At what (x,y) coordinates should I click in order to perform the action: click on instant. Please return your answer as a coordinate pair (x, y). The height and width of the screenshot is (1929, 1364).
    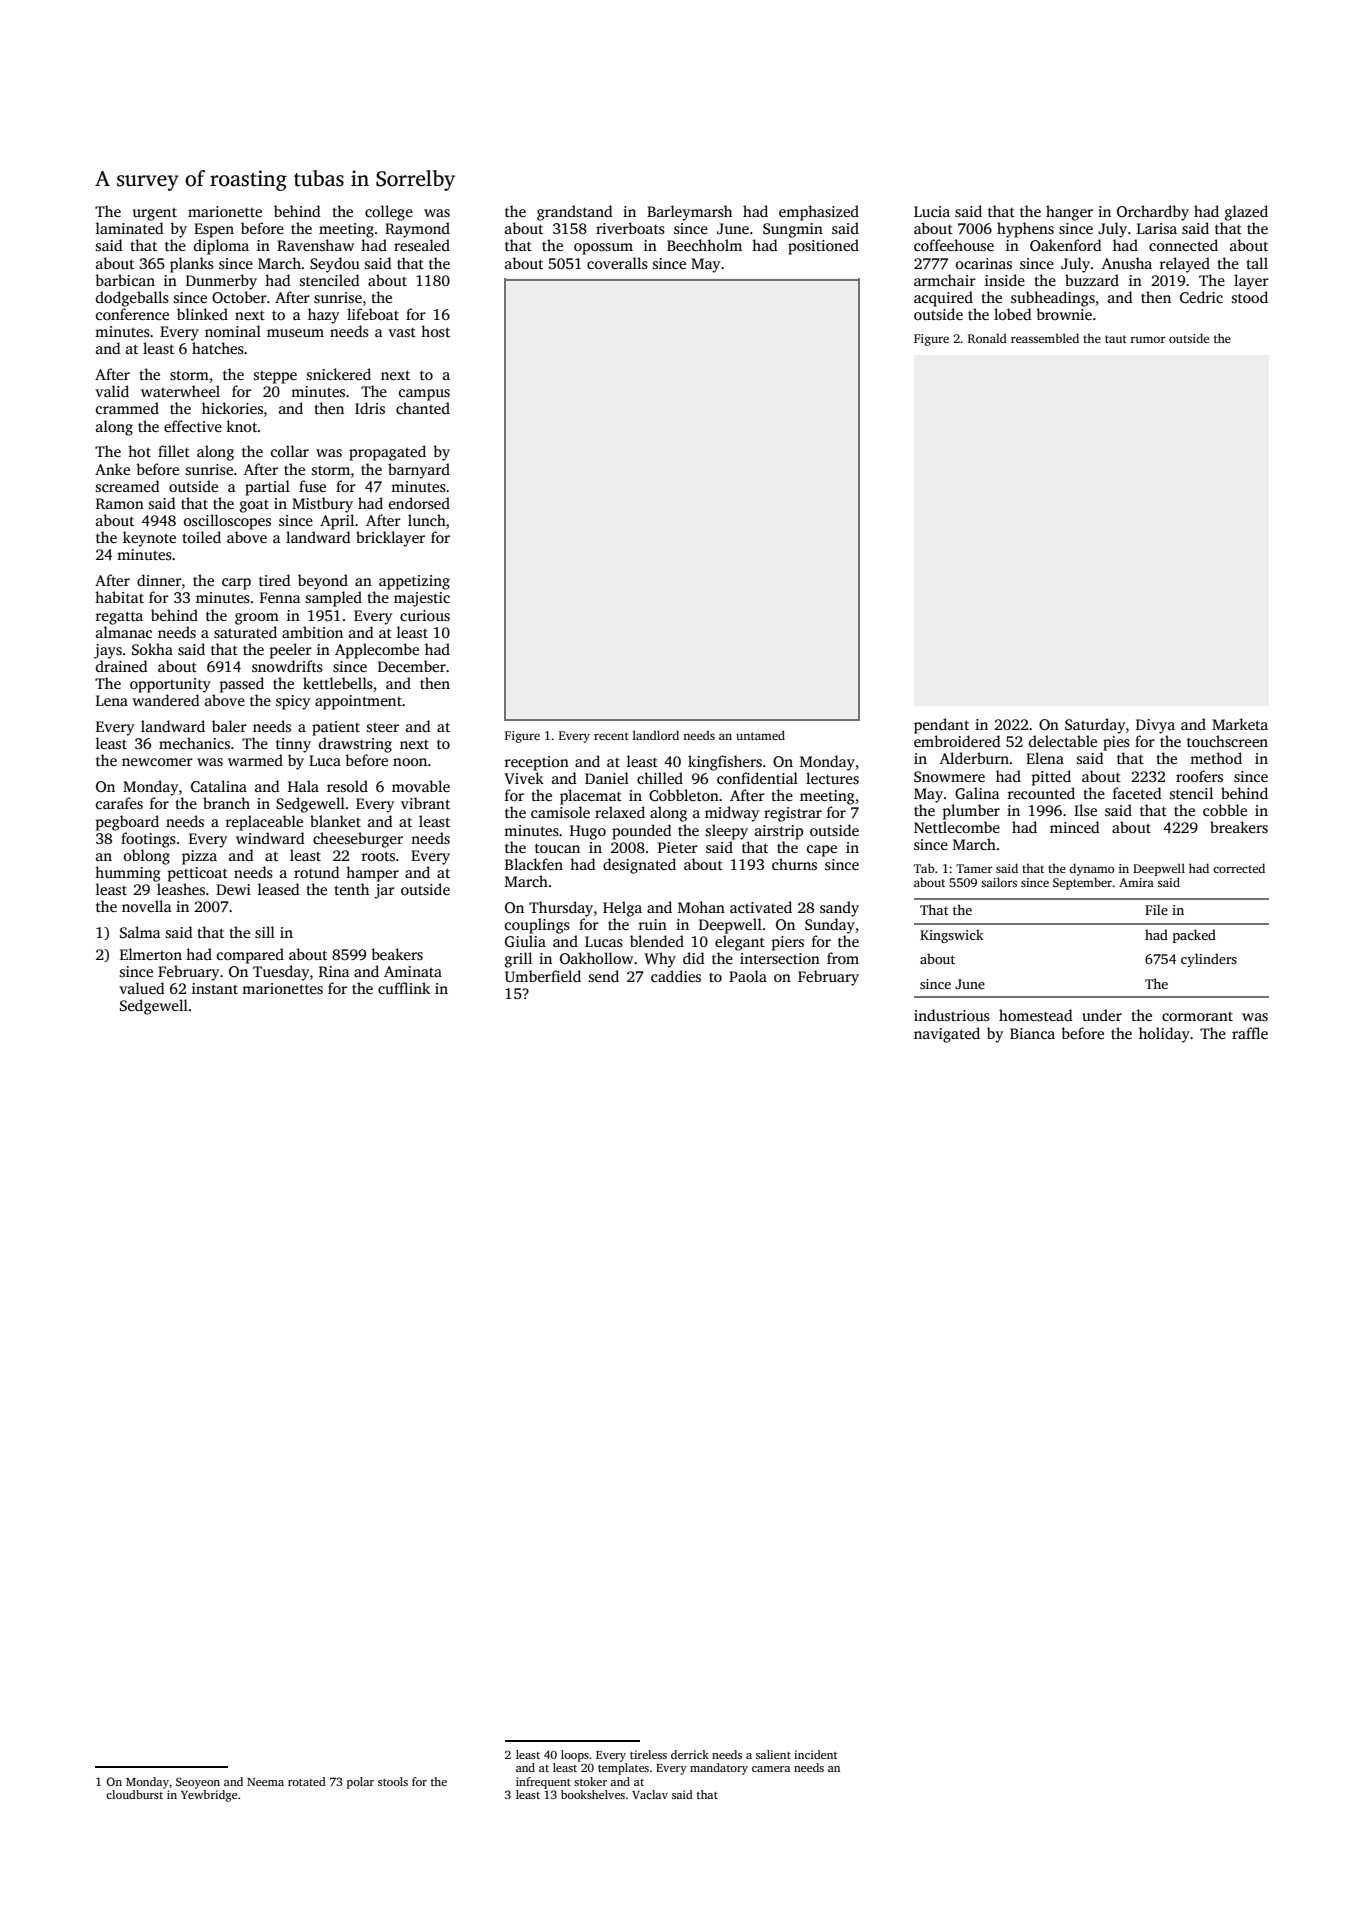
    Looking at the image, I should click on (215, 988).
